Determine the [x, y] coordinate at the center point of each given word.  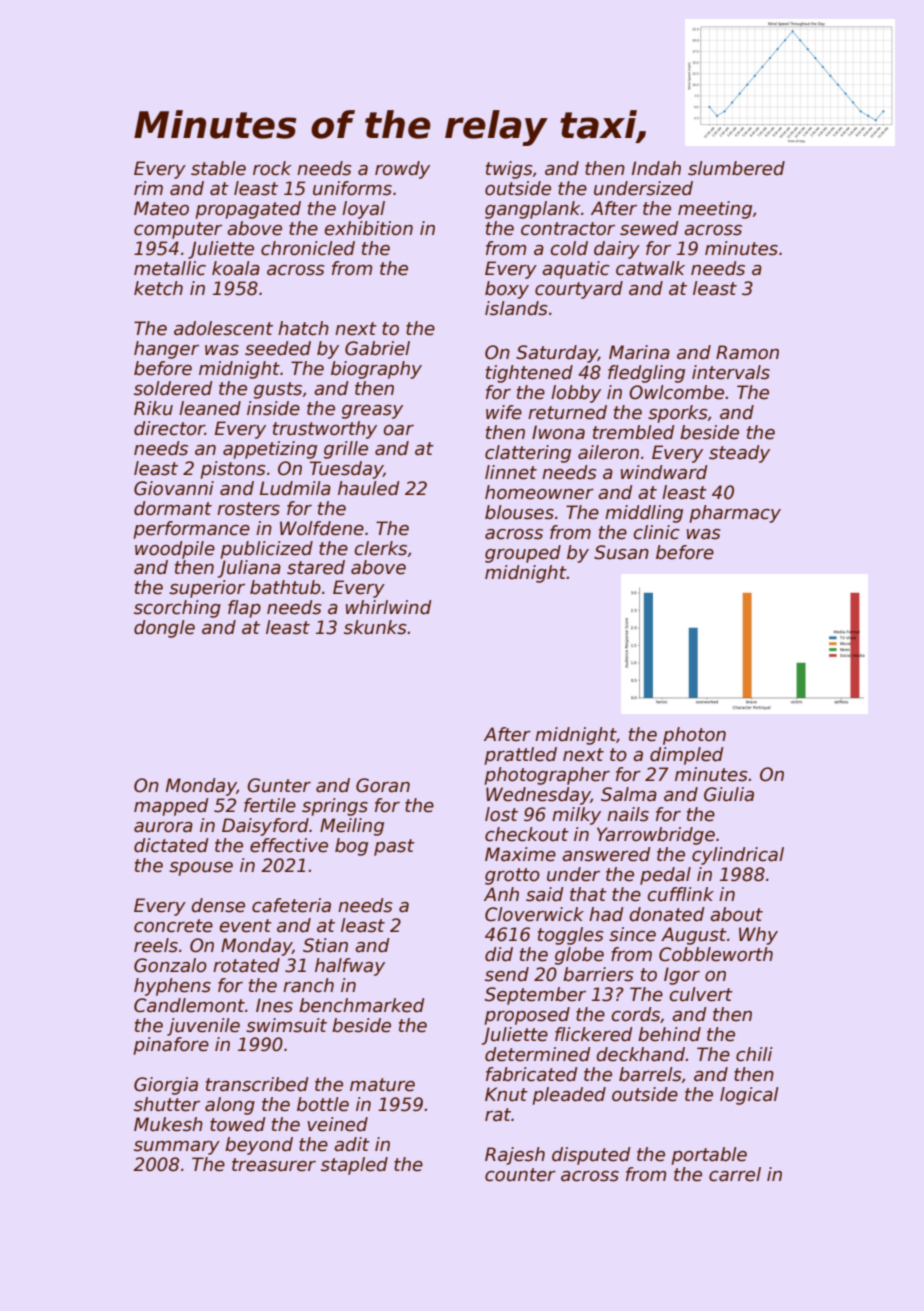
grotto [512, 876]
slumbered [736, 168]
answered [606, 854]
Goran [383, 785]
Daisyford [265, 827]
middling [644, 514]
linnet [511, 472]
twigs [509, 170]
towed [238, 1124]
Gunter [279, 785]
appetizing [270, 450]
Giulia [729, 794]
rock [272, 168]
